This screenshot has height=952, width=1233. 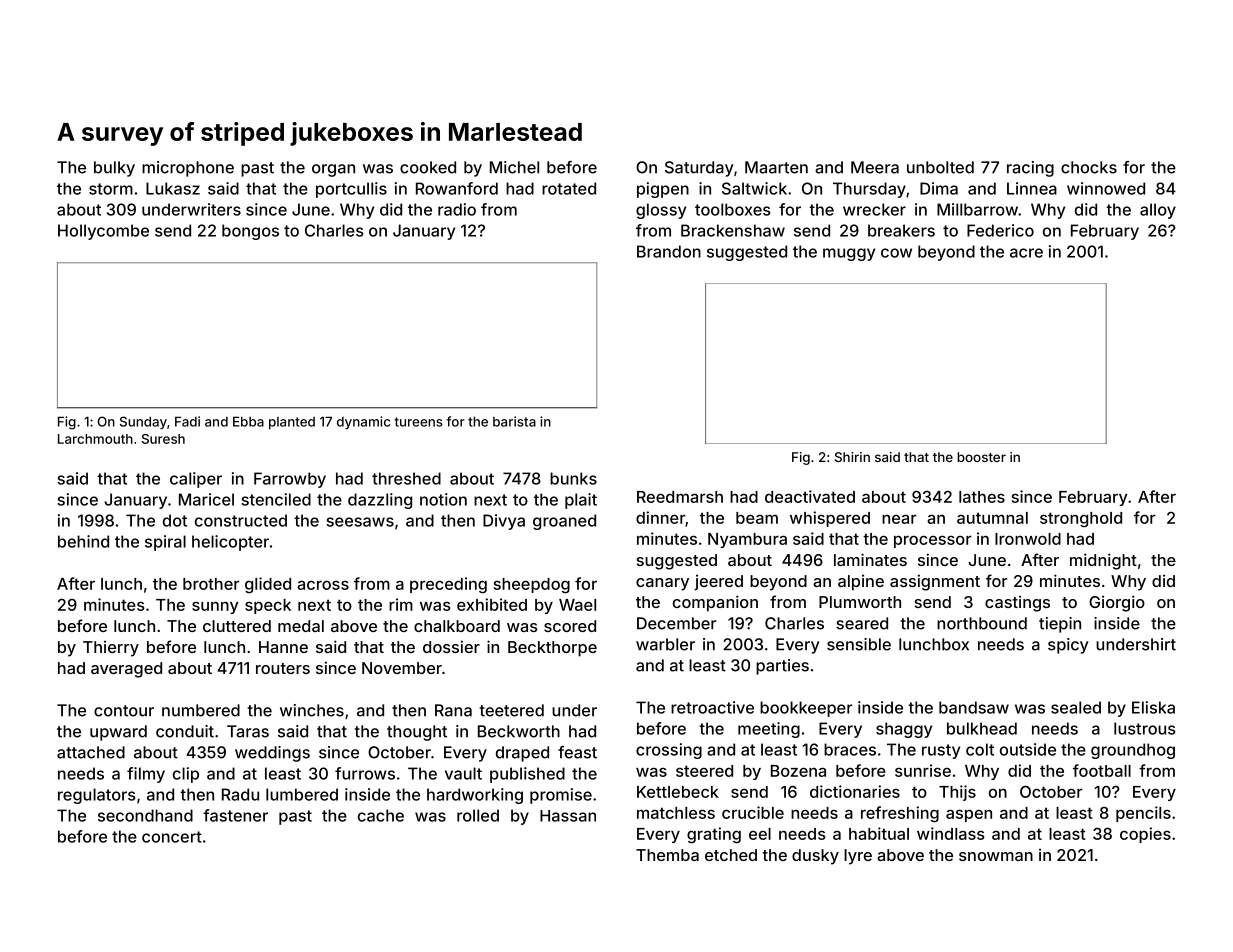 What do you see at coordinates (172, 837) in the screenshot?
I see `concert` at bounding box center [172, 837].
